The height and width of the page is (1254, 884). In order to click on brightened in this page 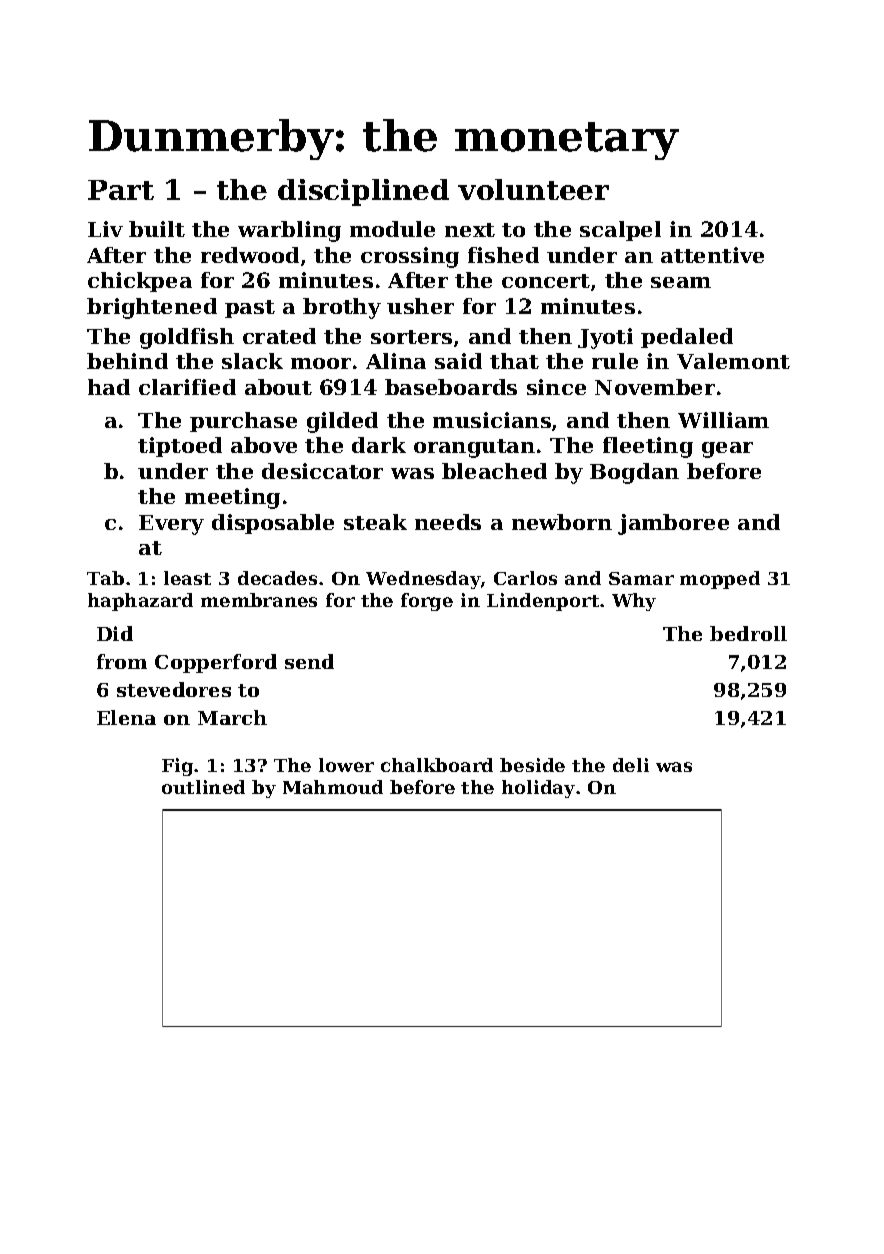, I will do `click(152, 308)`.
